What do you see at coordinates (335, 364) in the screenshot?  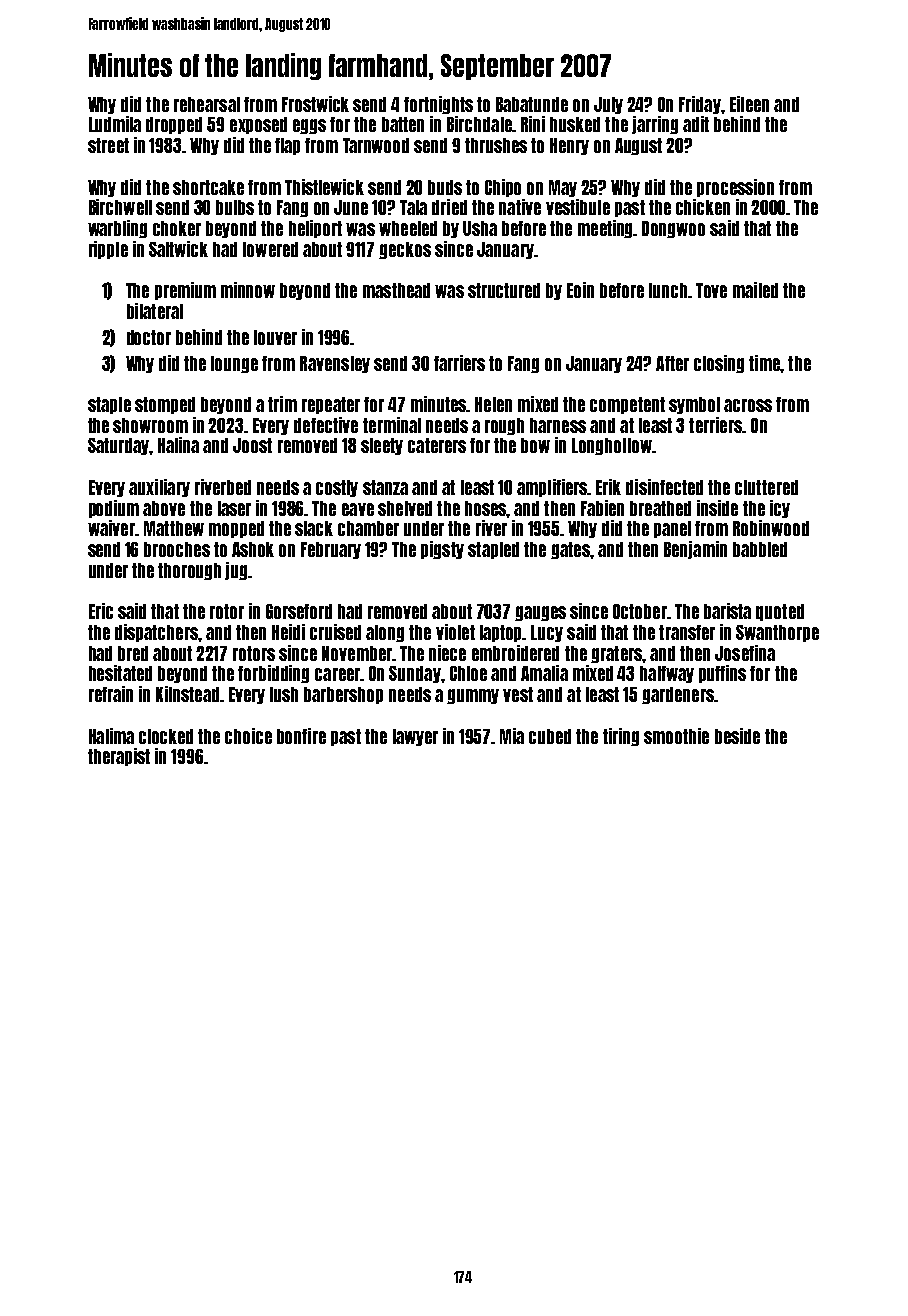 I see `Ravensley` at bounding box center [335, 364].
